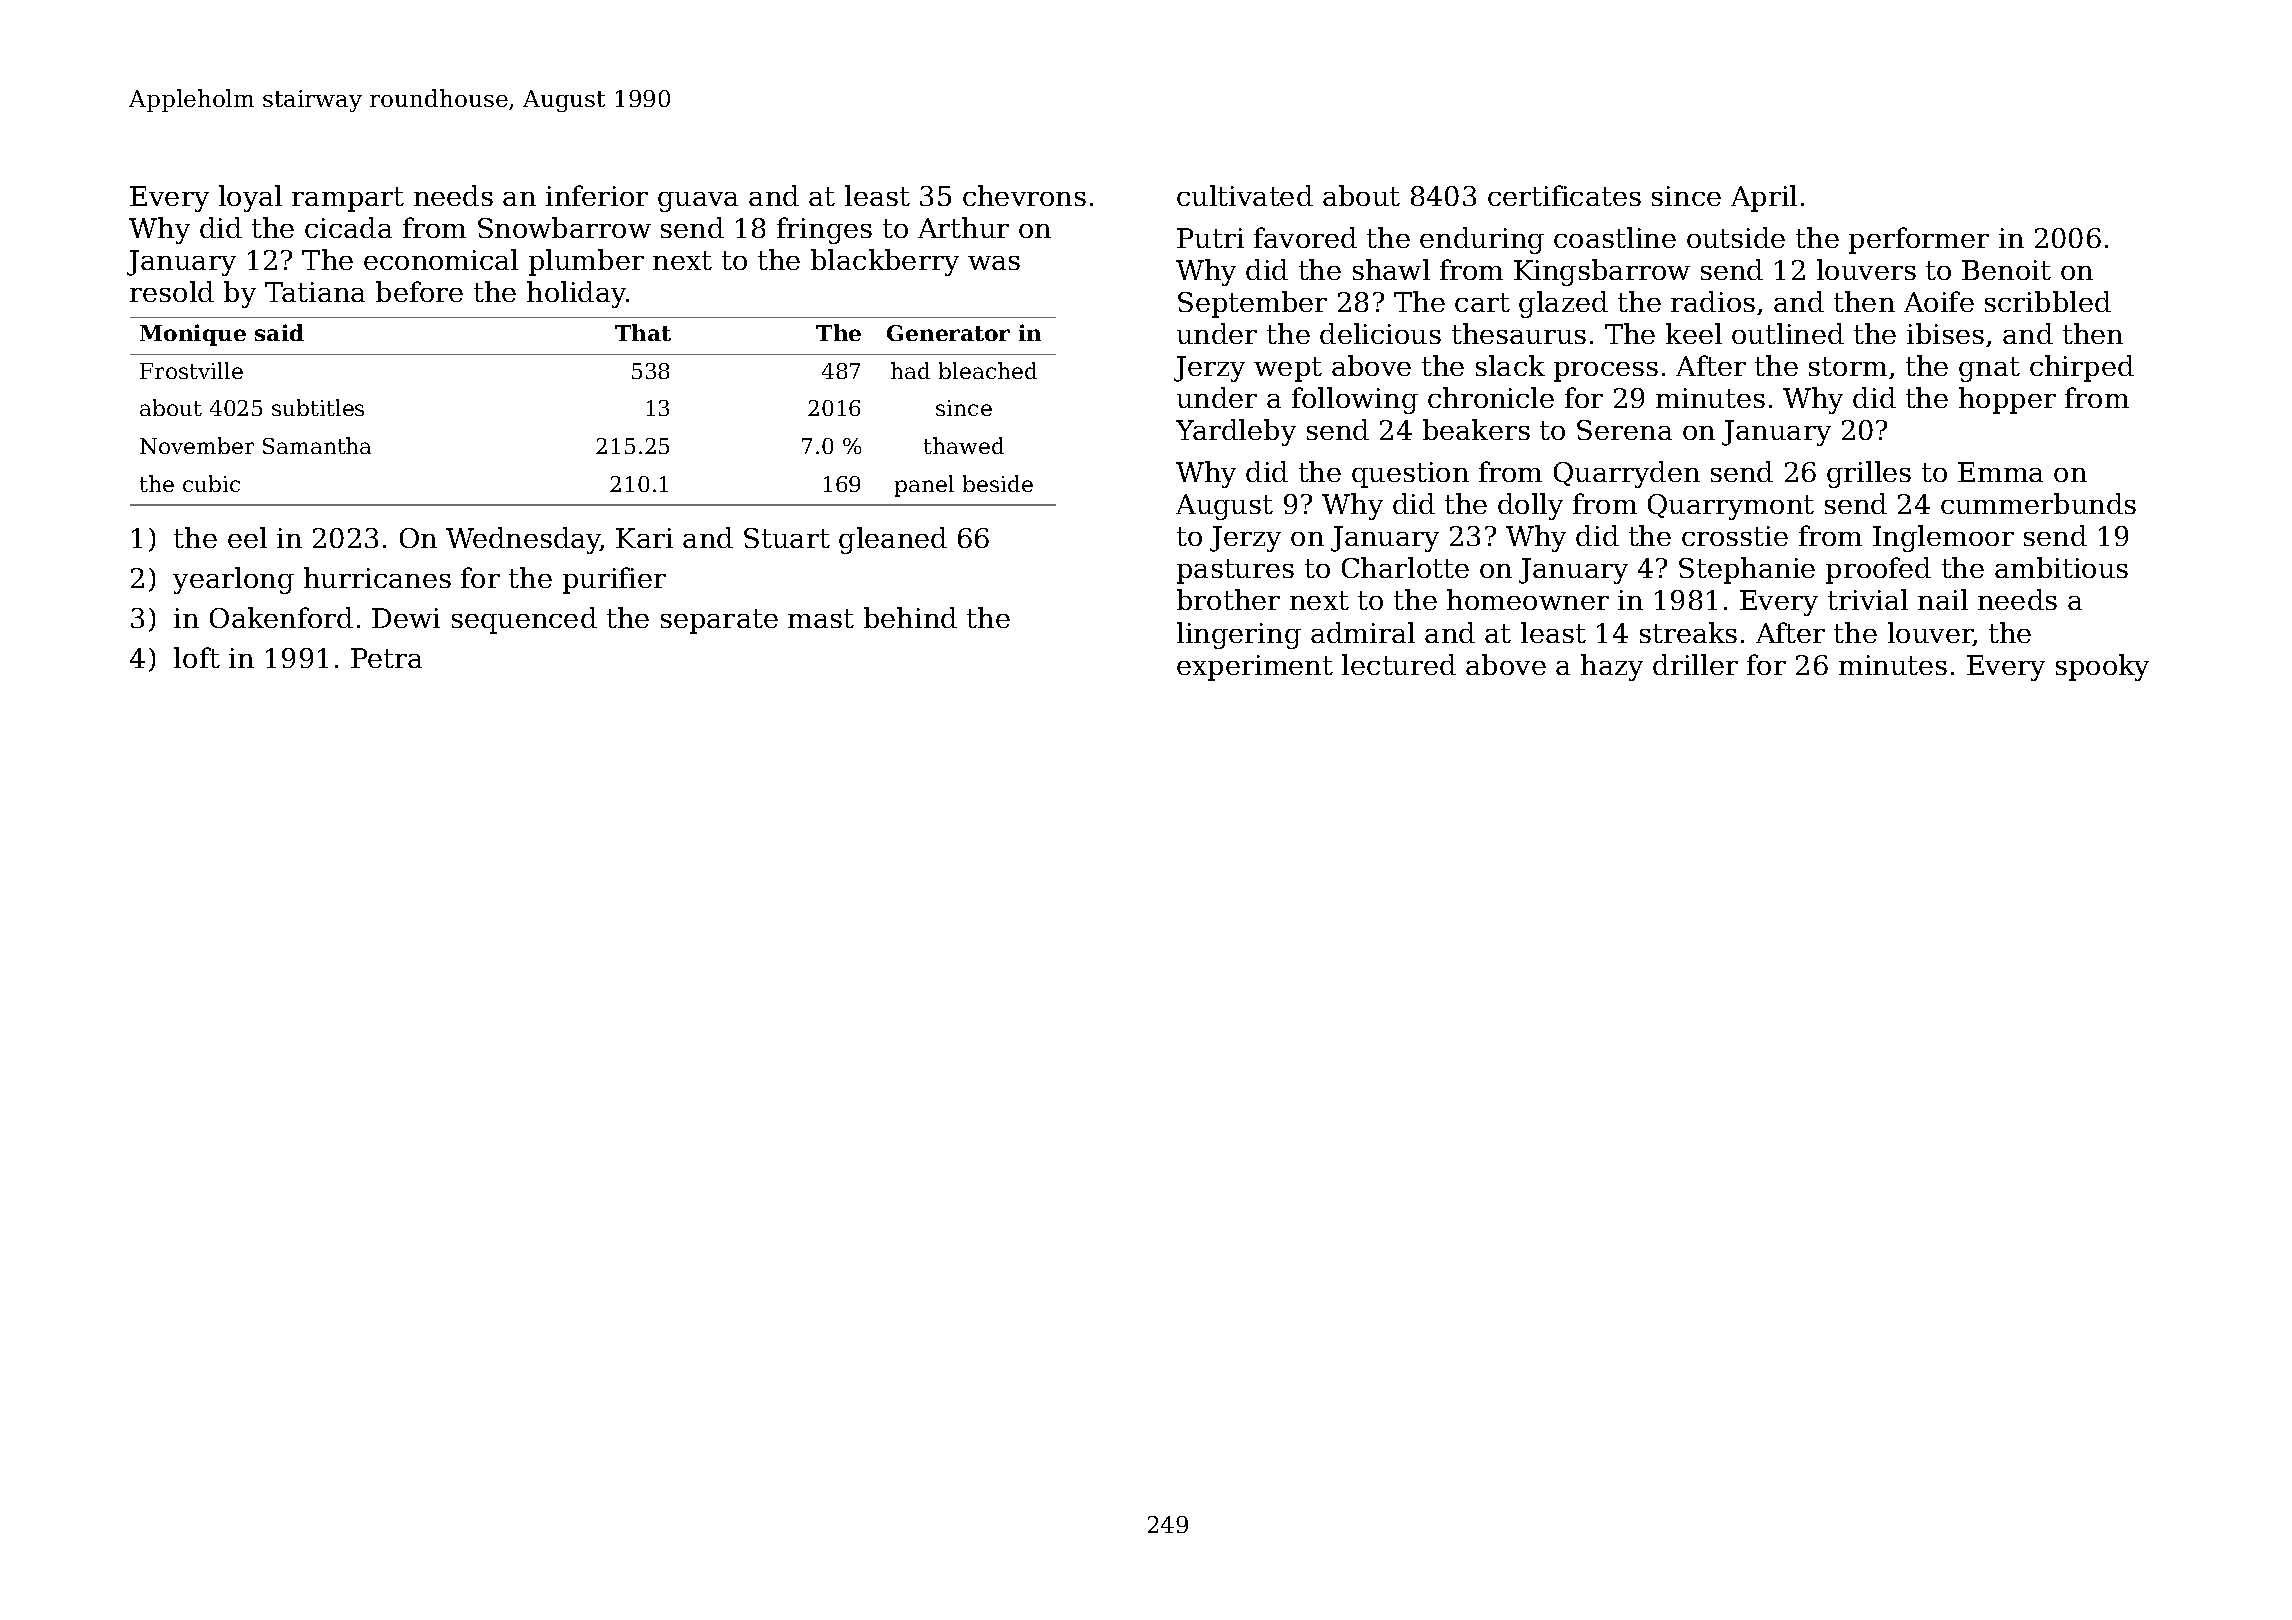 Image resolution: width=2292 pixels, height=1620 pixels. What do you see at coordinates (1255, 668) in the screenshot?
I see `experiment` at bounding box center [1255, 668].
